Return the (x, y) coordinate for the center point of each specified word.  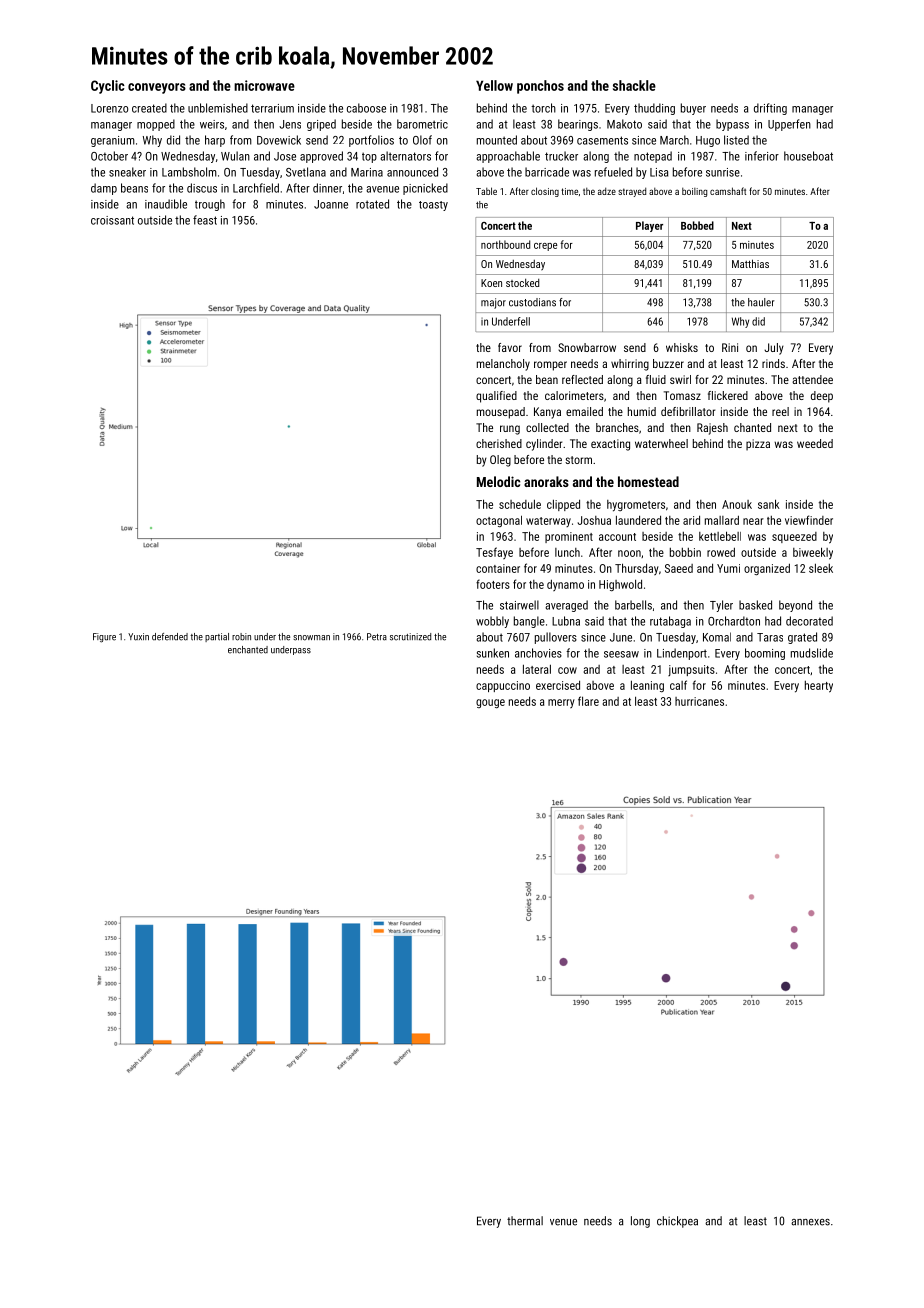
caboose (366, 108)
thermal (525, 1221)
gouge (490, 703)
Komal (717, 637)
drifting (770, 109)
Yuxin (138, 637)
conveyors (157, 88)
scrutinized (410, 637)
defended (170, 637)
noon (629, 553)
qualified (496, 397)
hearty (819, 687)
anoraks (546, 481)
